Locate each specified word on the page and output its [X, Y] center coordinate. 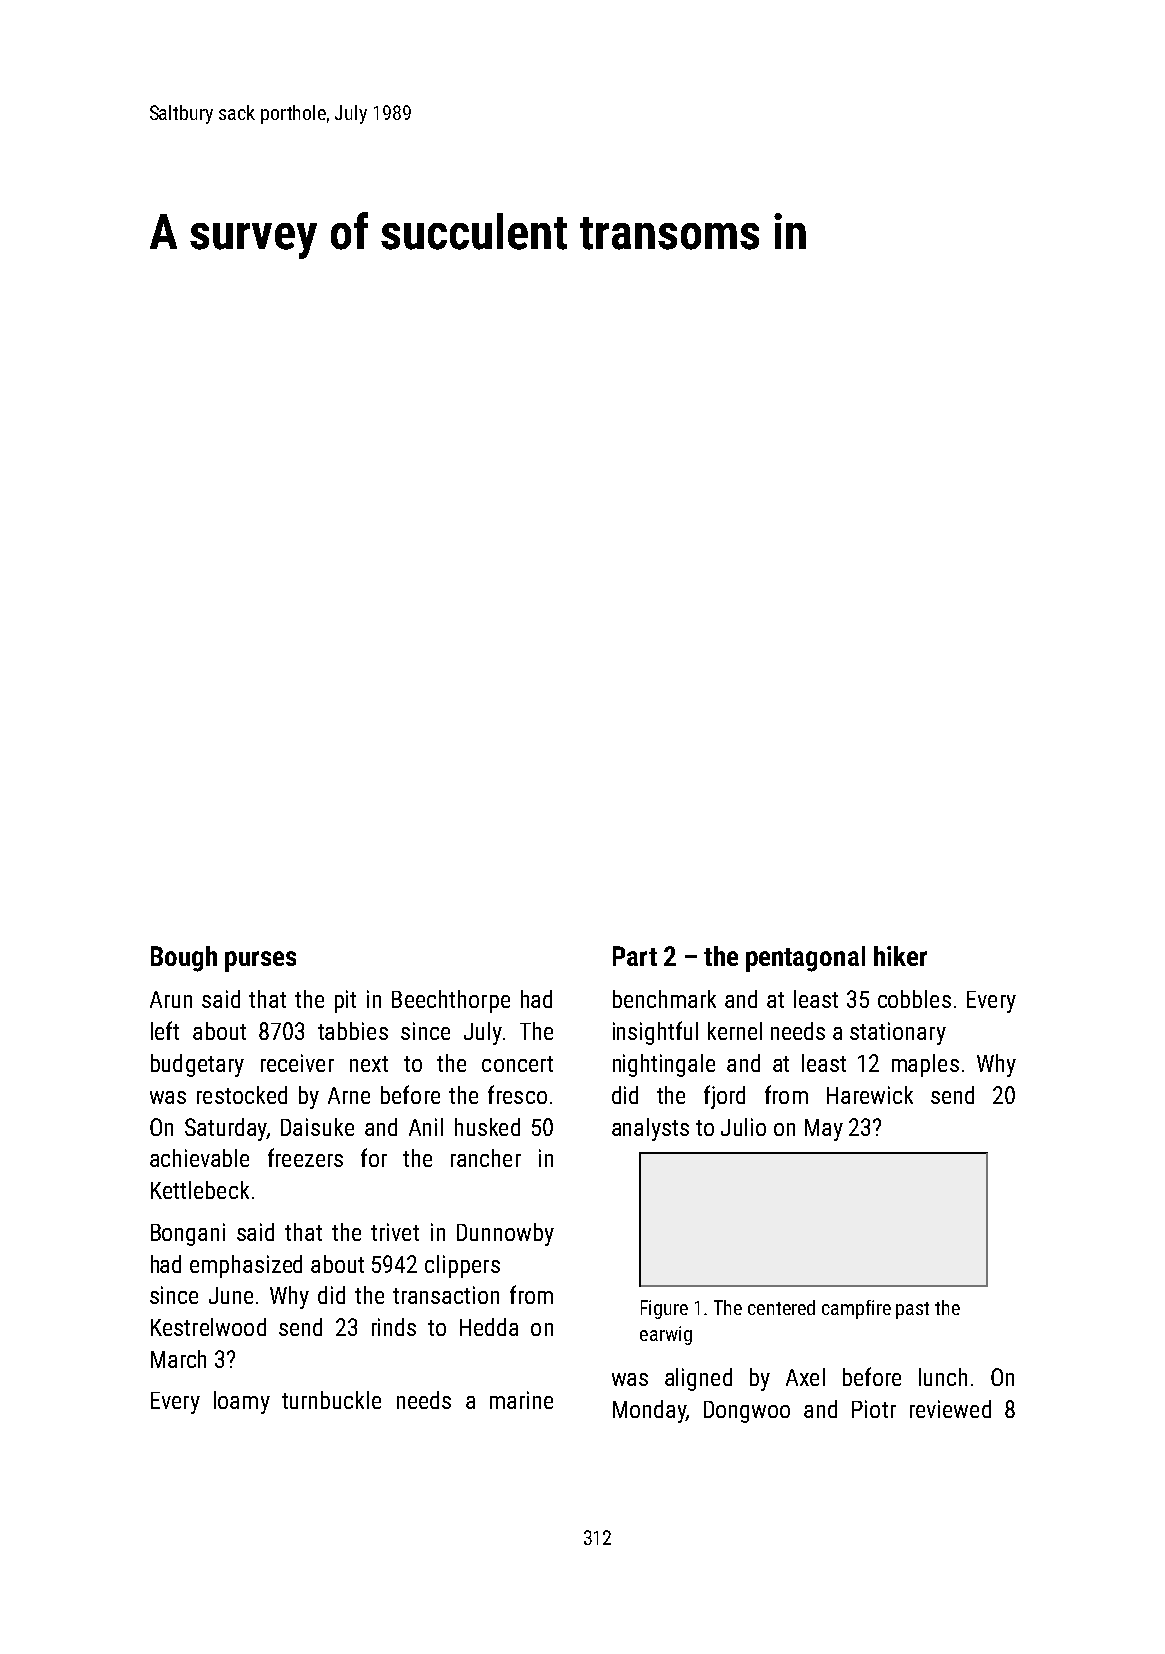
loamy [242, 1402]
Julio [743, 1127]
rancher [486, 1158]
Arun [171, 999]
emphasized [246, 1266]
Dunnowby [505, 1234]
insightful [655, 1033]
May [824, 1130]
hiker [900, 956]
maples [925, 1065]
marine [521, 1400]
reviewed [950, 1409]
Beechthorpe [451, 1001]
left [165, 1030]
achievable [199, 1158]
